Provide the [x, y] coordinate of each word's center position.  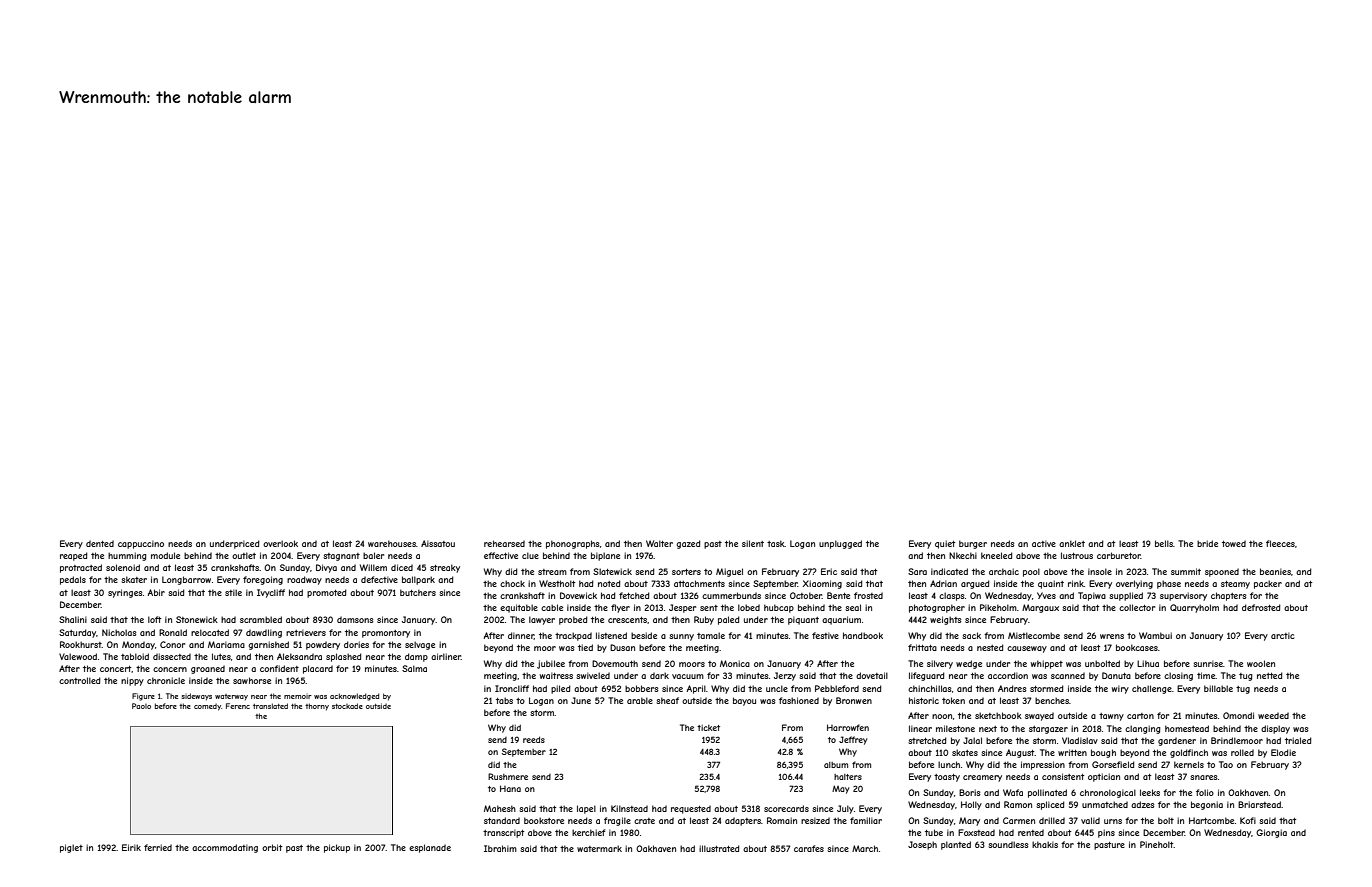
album [836, 765]
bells [1164, 543]
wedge [969, 664]
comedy [207, 707]
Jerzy [785, 676]
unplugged [840, 544]
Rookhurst [81, 644]
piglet [71, 848]
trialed [1298, 740]
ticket [708, 728]
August [1020, 753]
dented [100, 543]
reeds [534, 739]
